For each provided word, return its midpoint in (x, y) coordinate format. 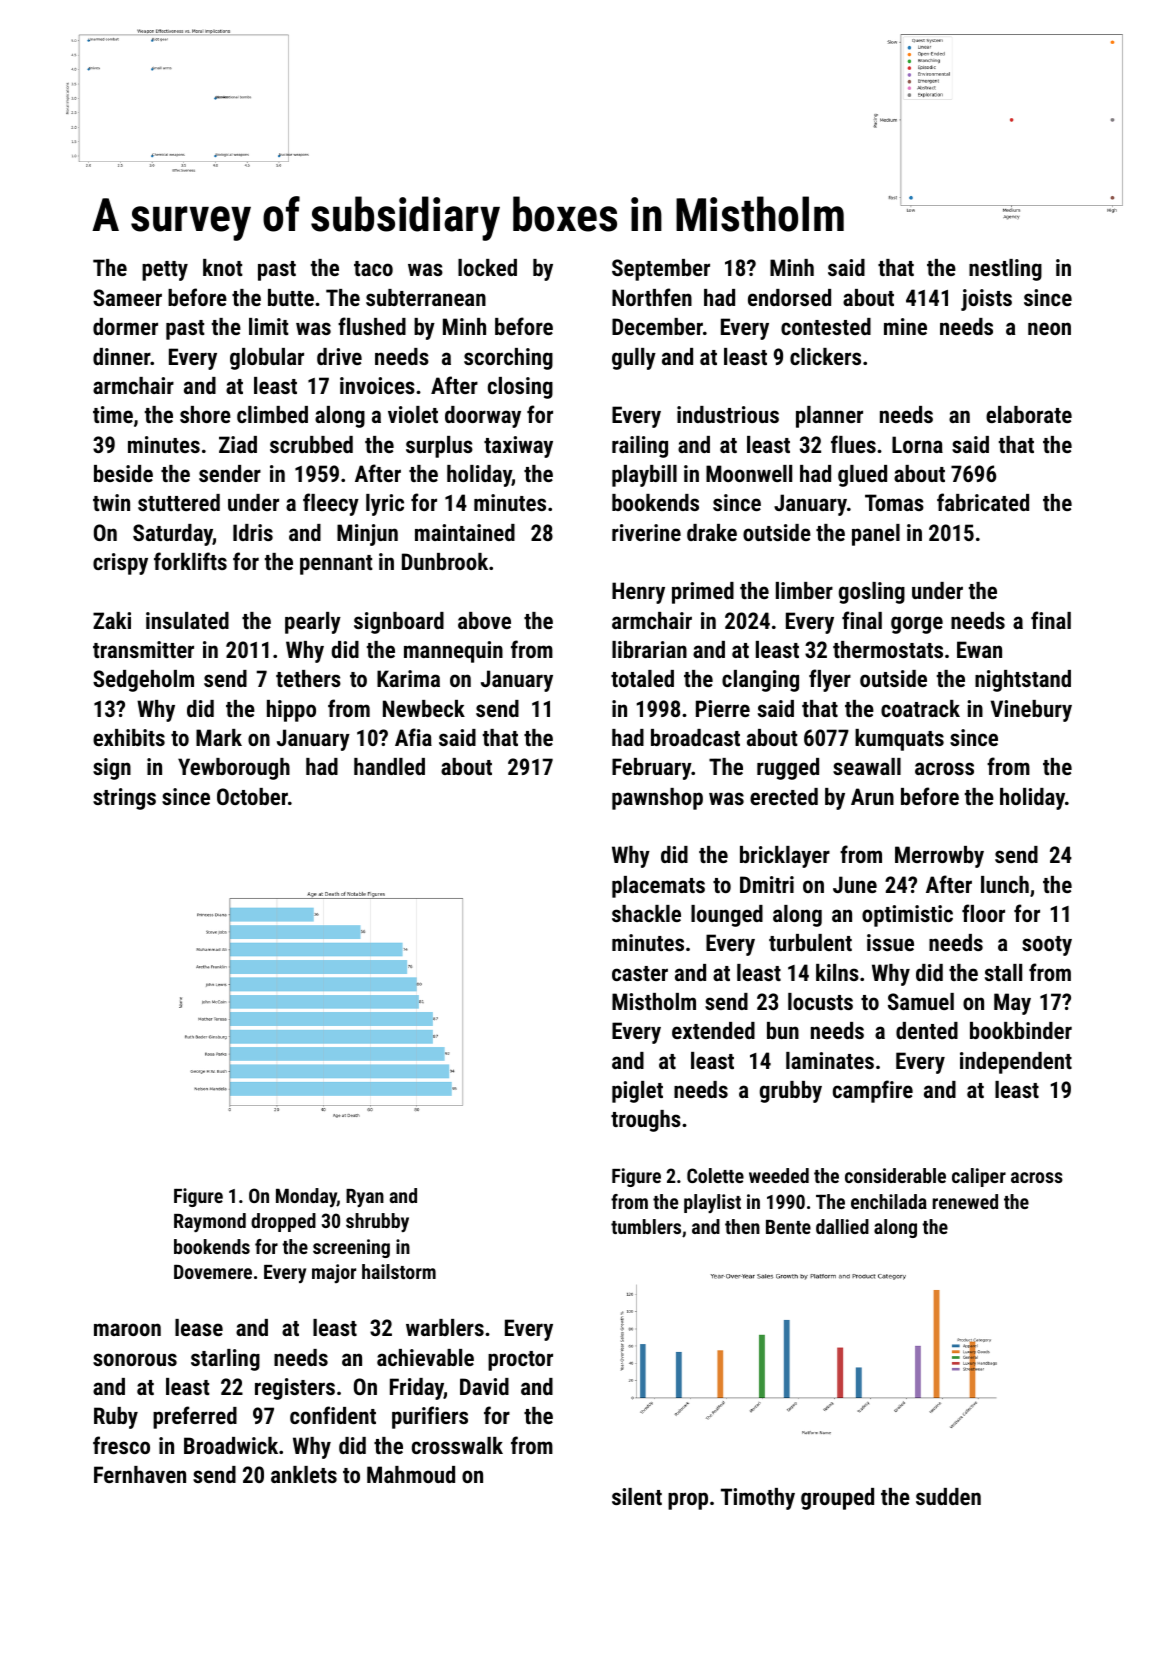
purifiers (430, 1417)
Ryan (365, 1198)
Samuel (921, 1001)
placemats (658, 887)
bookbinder (1021, 1030)
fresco (121, 1445)
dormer (125, 326)
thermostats (888, 649)
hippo (291, 711)
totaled (642, 678)
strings (124, 799)
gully (634, 359)
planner (829, 417)
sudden (948, 1496)
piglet (637, 1092)
